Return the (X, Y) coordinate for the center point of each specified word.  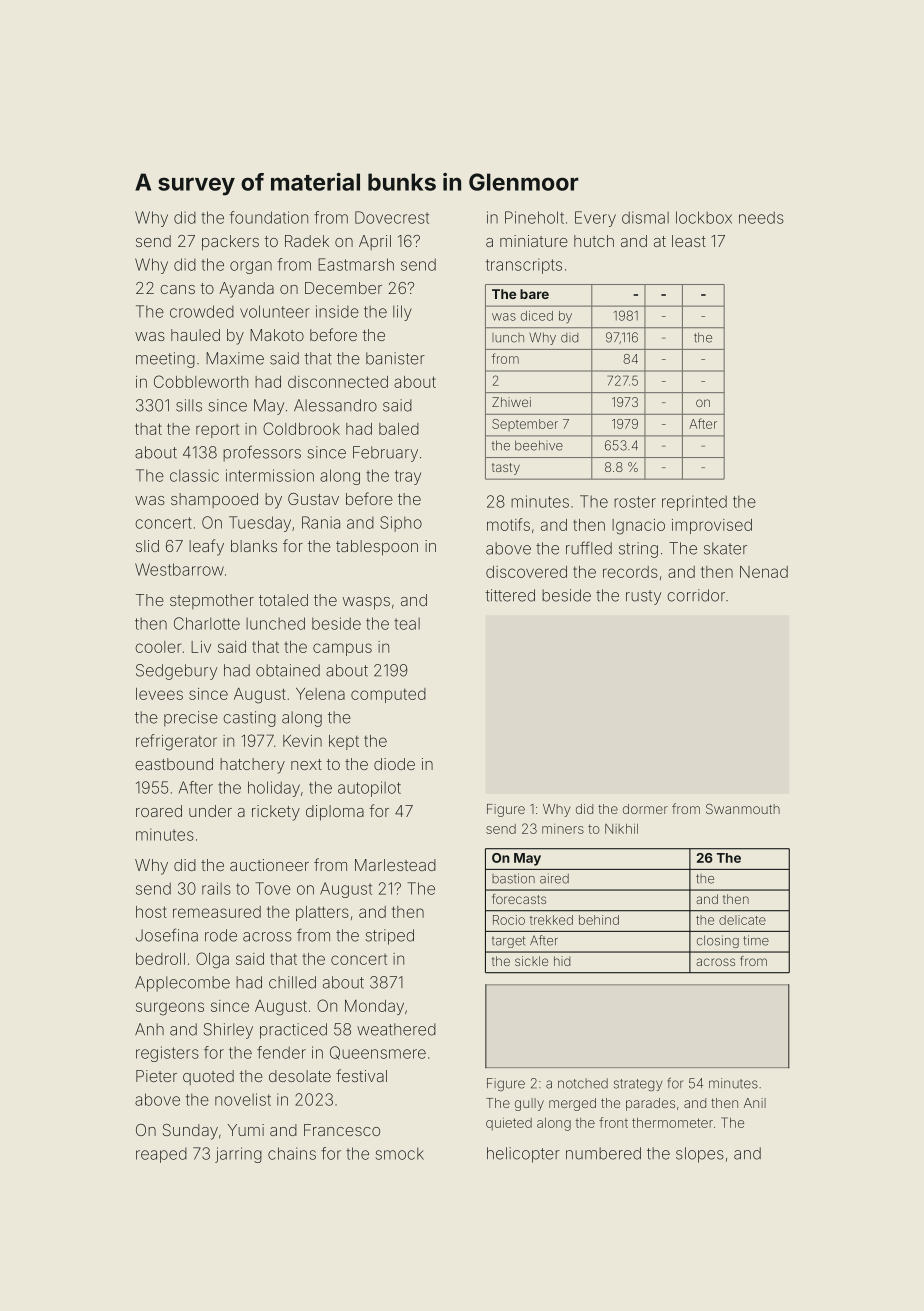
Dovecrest (392, 217)
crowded (202, 311)
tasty (506, 469)
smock (399, 1153)
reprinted (694, 503)
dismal (645, 217)
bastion (513, 878)
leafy (206, 547)
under (210, 811)
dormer (645, 809)
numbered (603, 1153)
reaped (161, 1155)
